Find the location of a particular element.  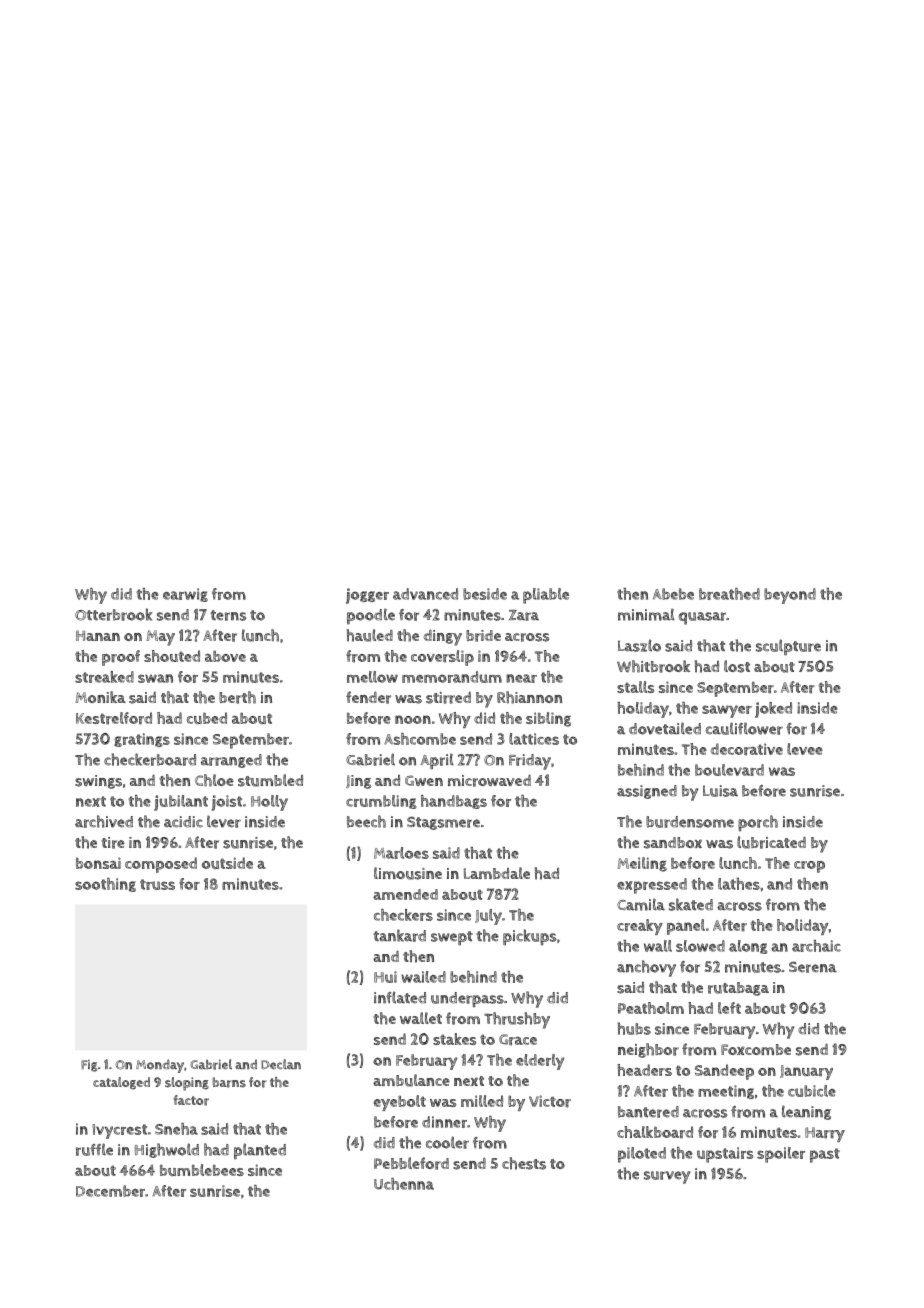

above is located at coordinates (225, 656).
